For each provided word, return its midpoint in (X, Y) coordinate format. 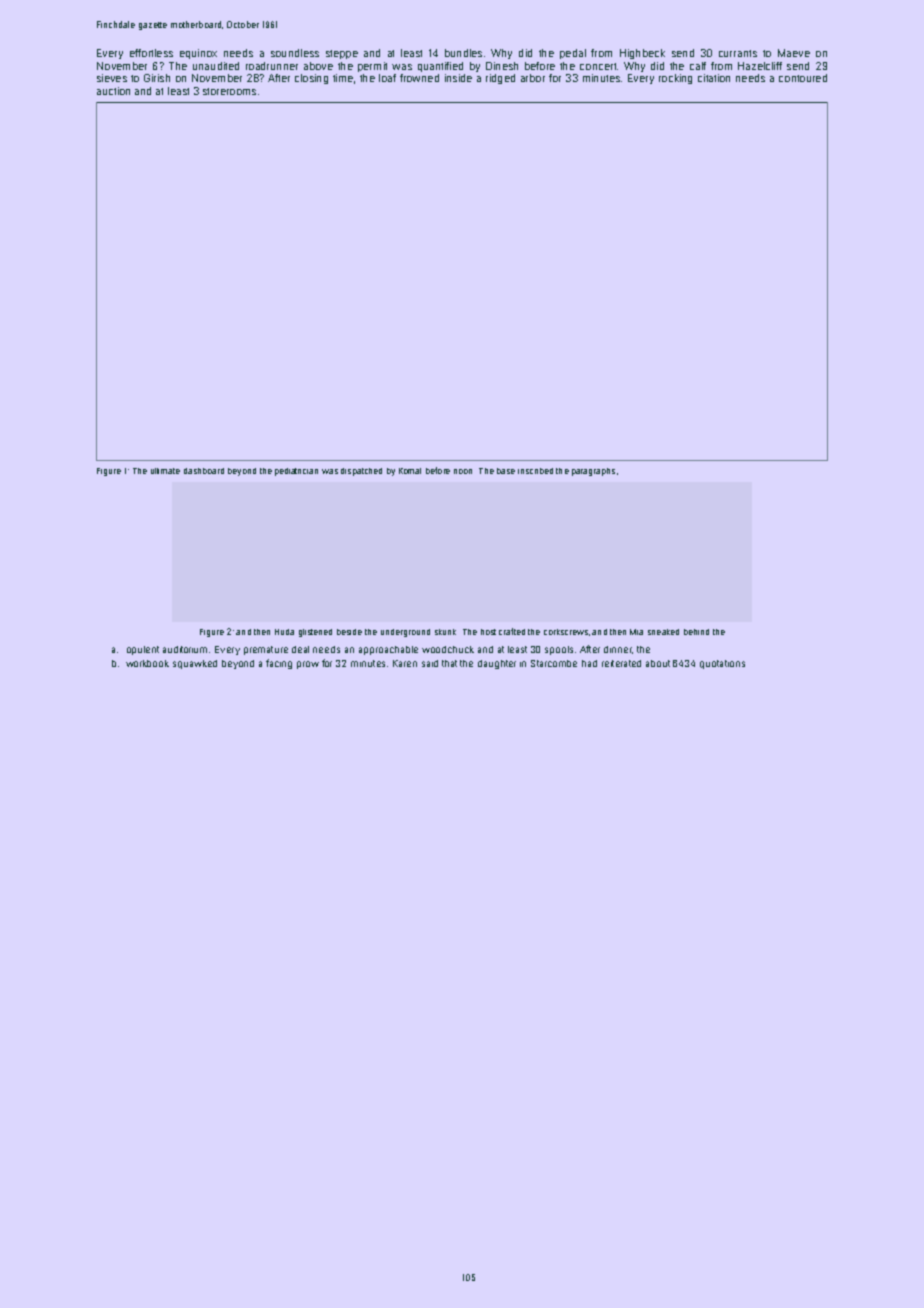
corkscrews (566, 632)
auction (113, 91)
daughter (497, 664)
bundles (463, 53)
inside (458, 78)
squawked (195, 664)
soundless (295, 53)
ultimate (165, 471)
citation (714, 78)
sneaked (663, 632)
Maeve (794, 53)
